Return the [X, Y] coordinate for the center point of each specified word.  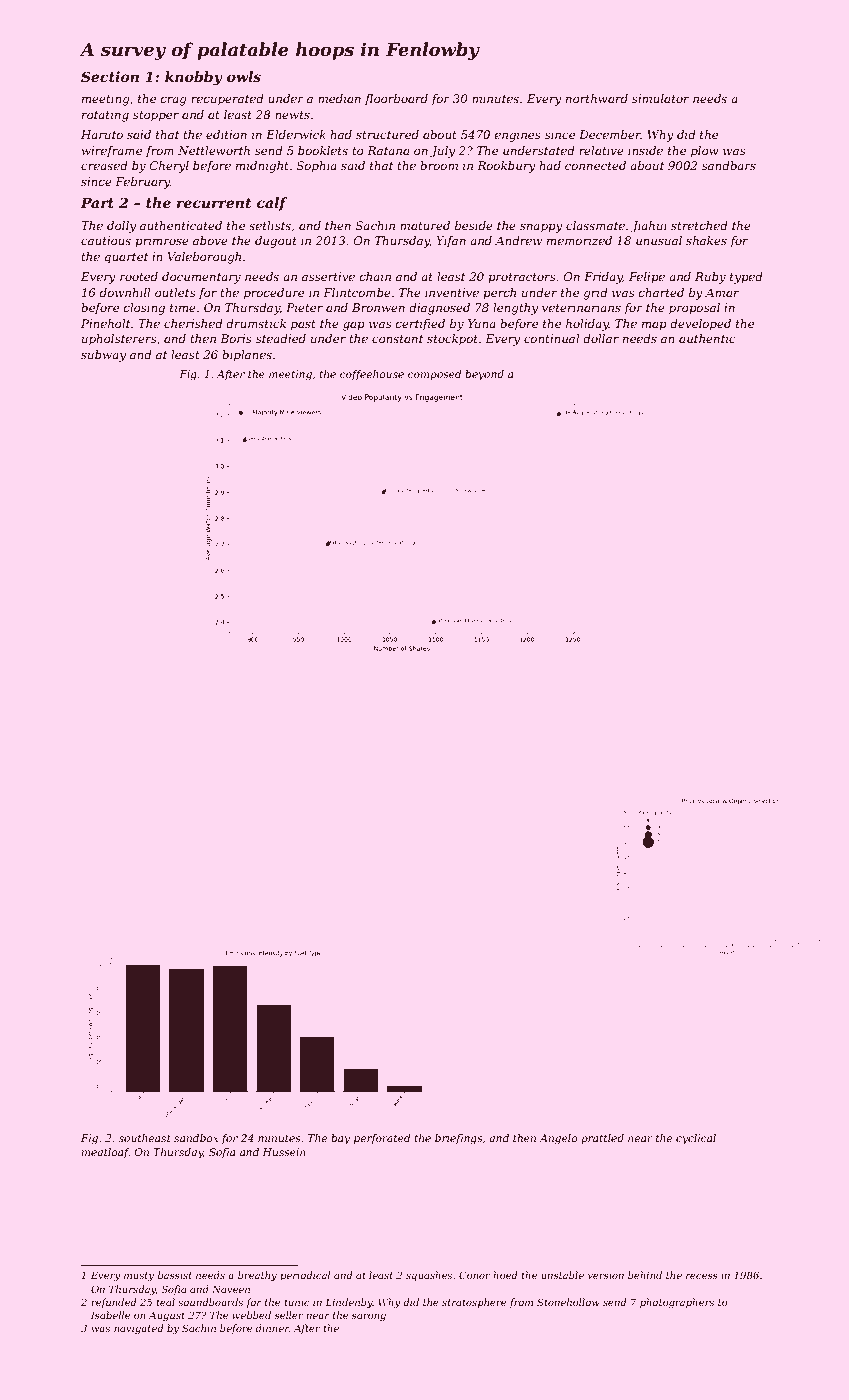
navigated [138, 1329]
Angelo [558, 1139]
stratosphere [474, 1303]
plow [705, 152]
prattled [602, 1139]
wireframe [112, 152]
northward [597, 98]
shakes [706, 240]
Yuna [482, 323]
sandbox [196, 1138]
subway [103, 356]
